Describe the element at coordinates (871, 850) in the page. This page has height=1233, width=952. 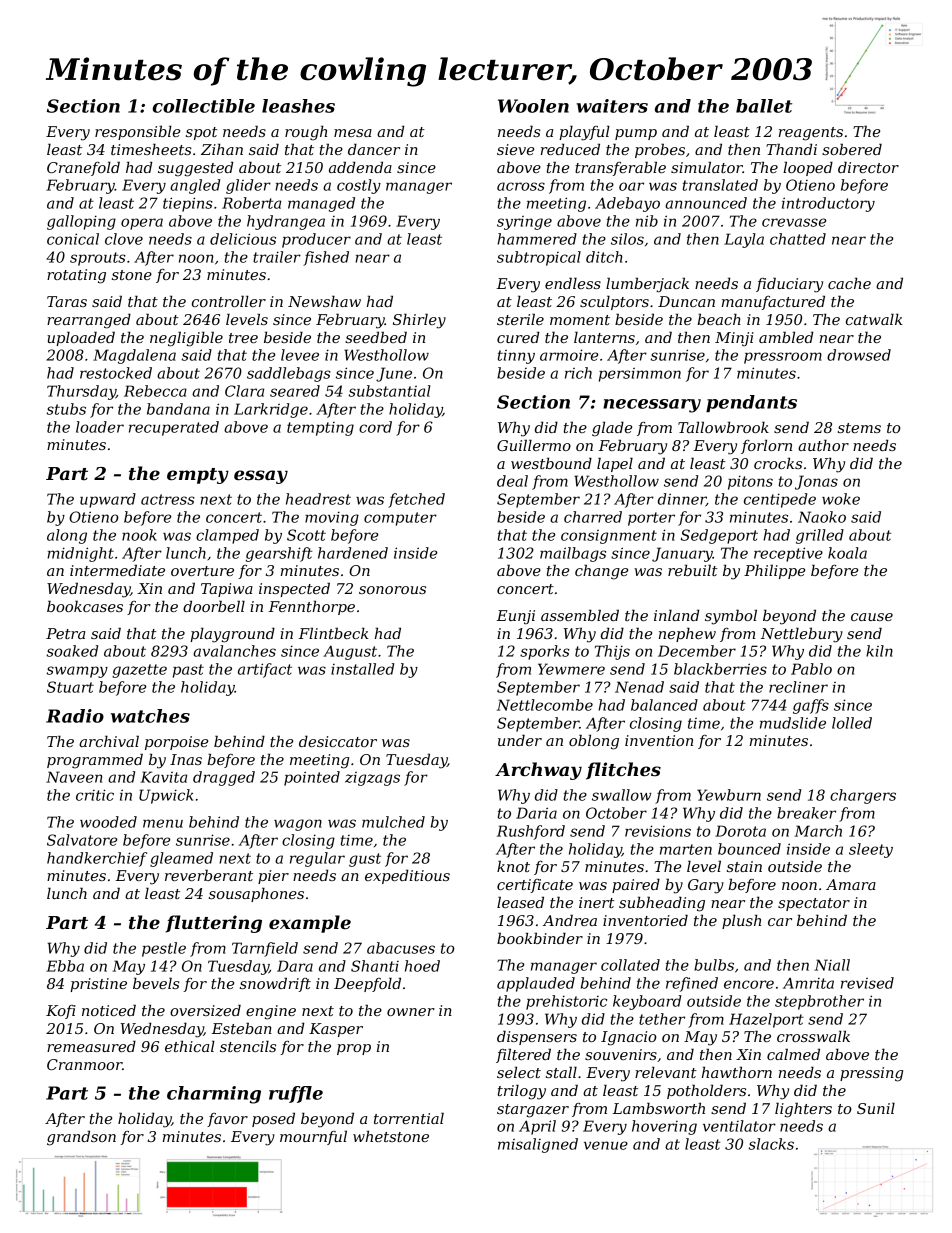
I see `sleety` at that location.
